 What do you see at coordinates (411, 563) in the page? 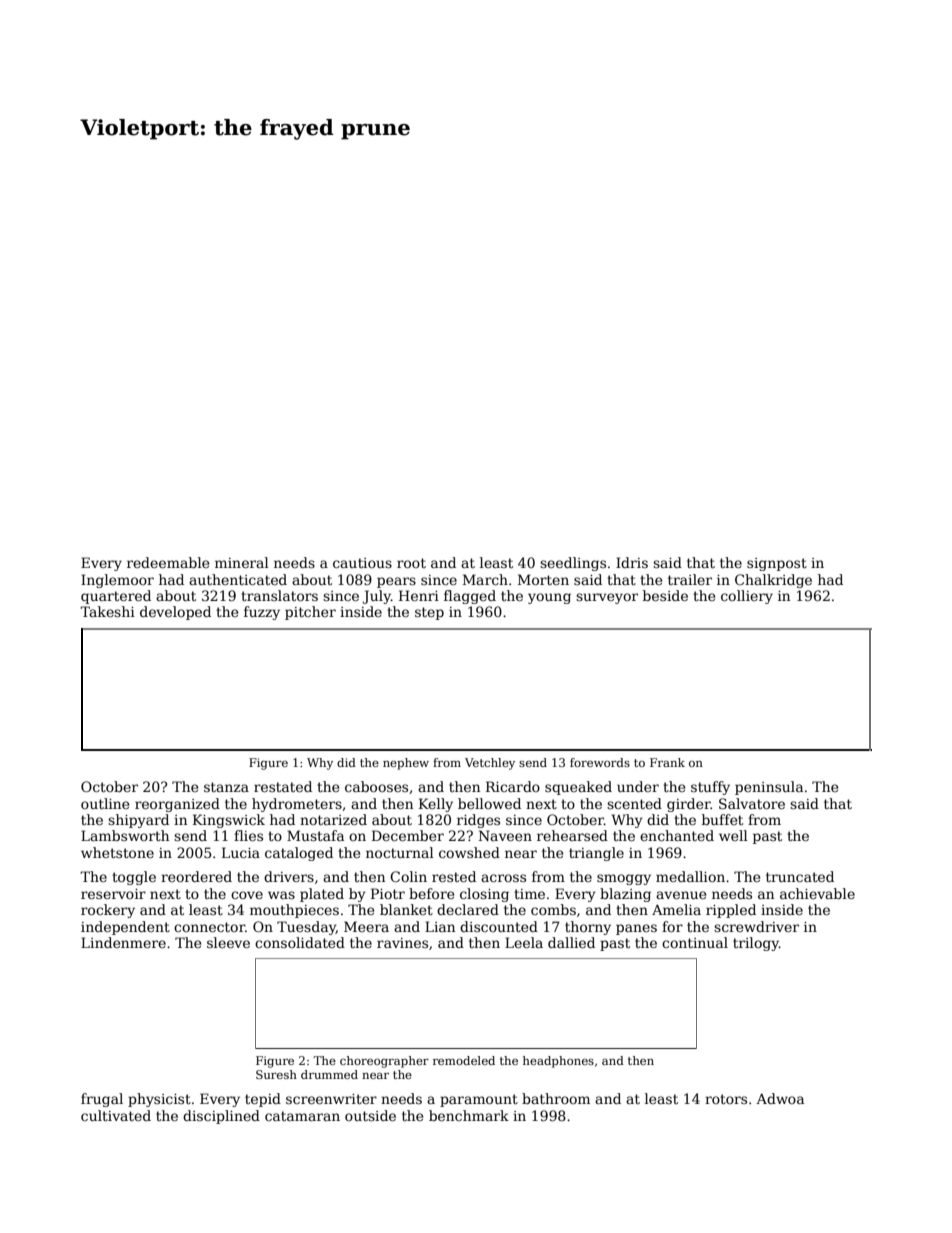
I see `root` at bounding box center [411, 563].
